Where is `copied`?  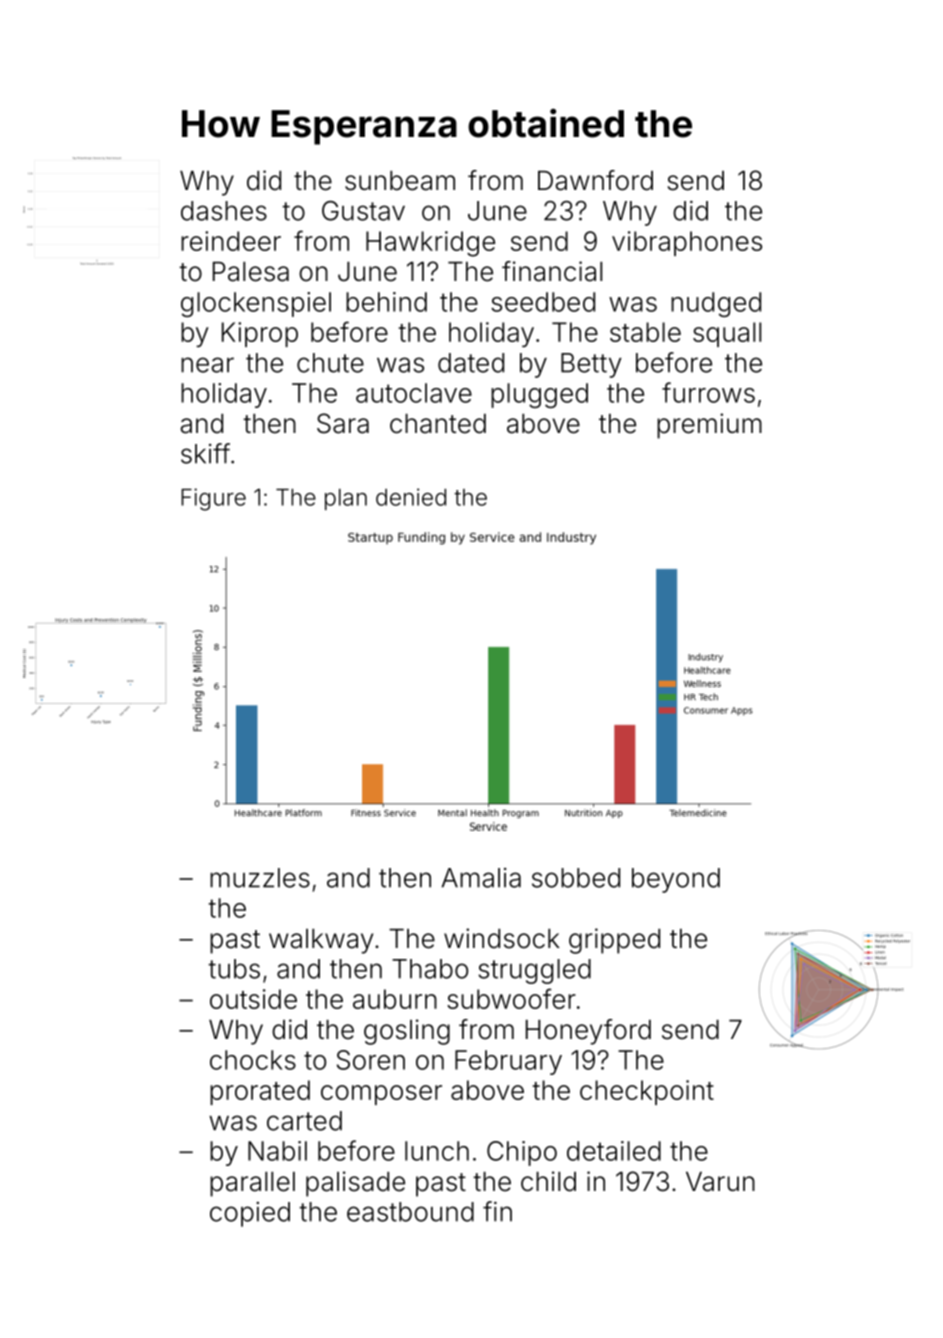 copied is located at coordinates (250, 1214).
